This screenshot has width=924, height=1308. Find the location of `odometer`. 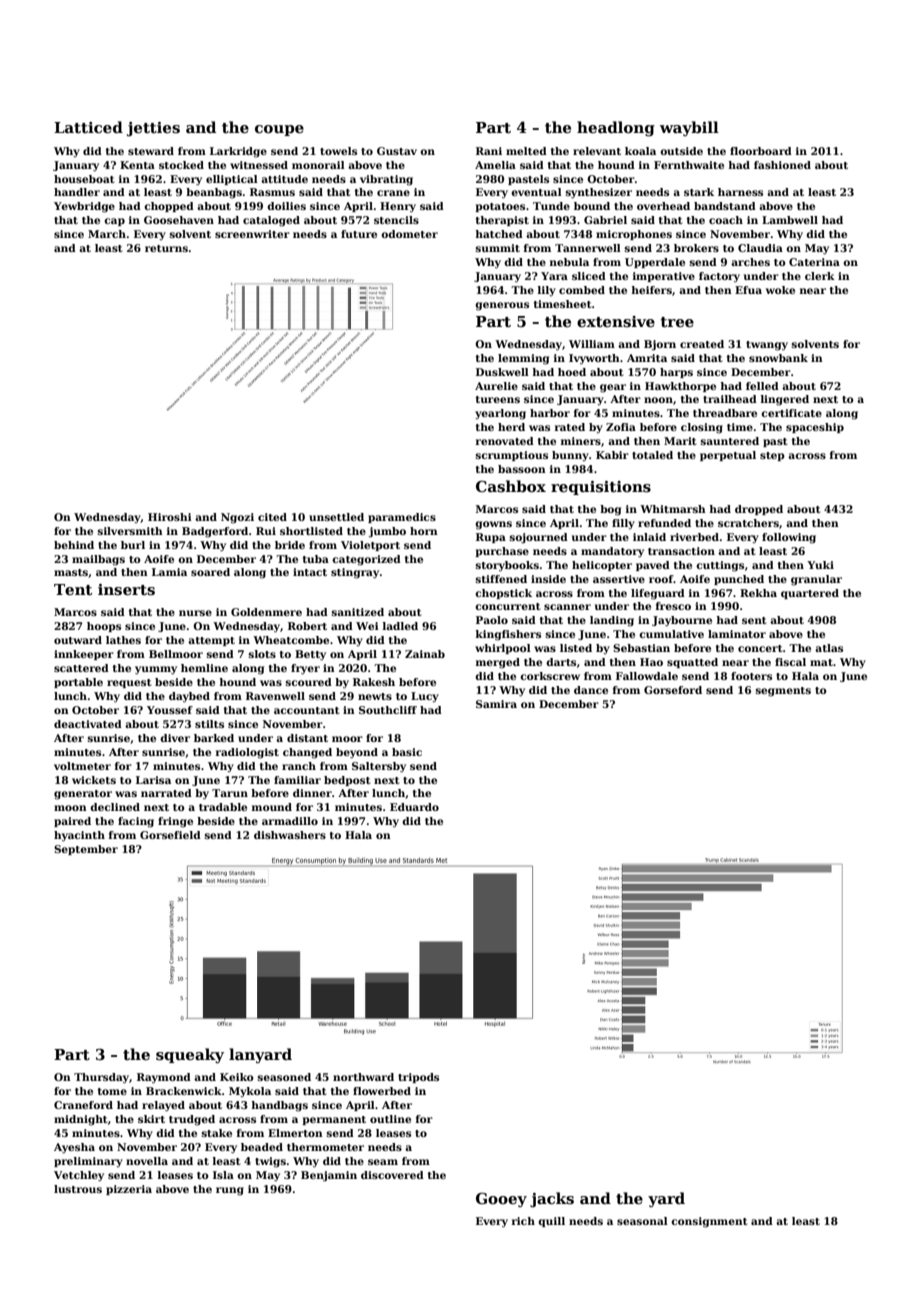

odometer is located at coordinates (409, 234).
